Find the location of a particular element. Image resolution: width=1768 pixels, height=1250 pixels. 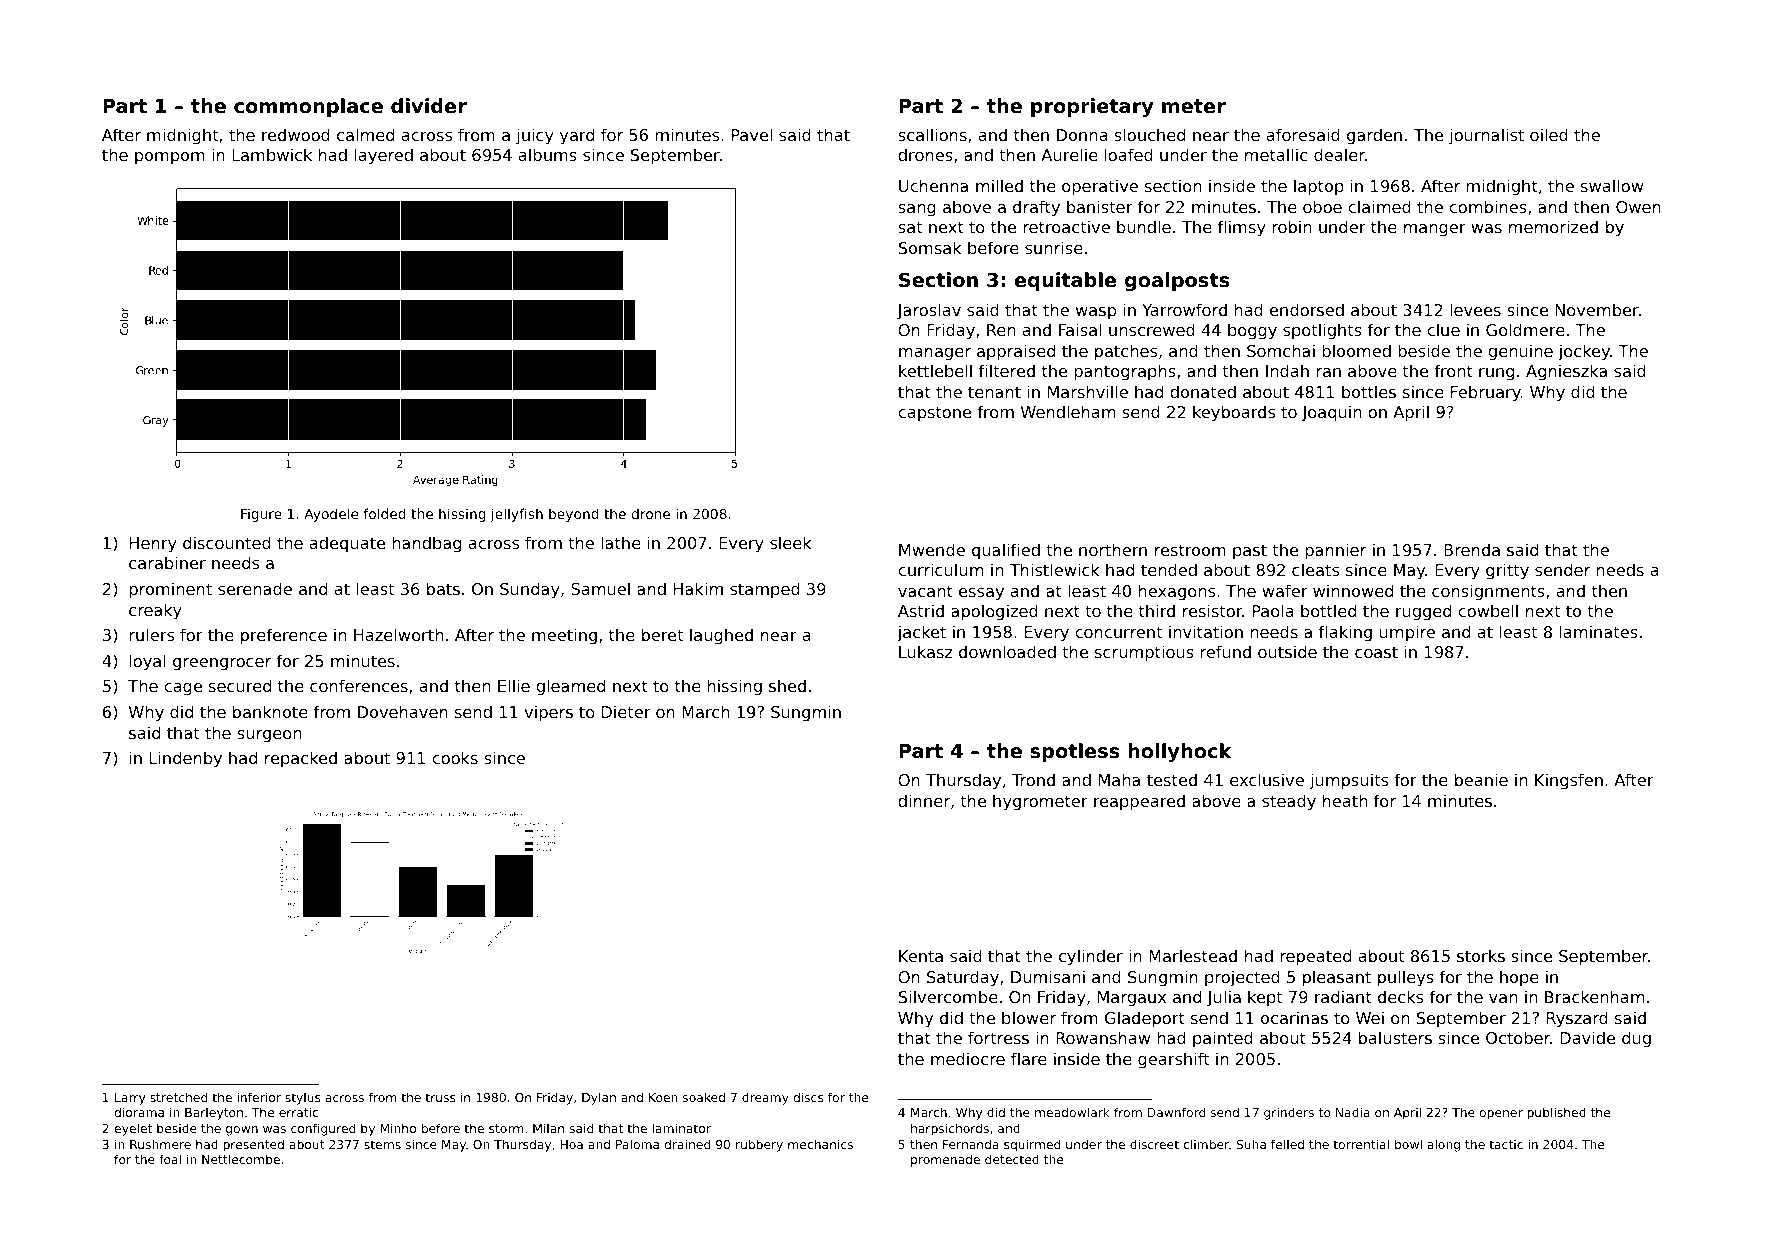

manager is located at coordinates (935, 354).
